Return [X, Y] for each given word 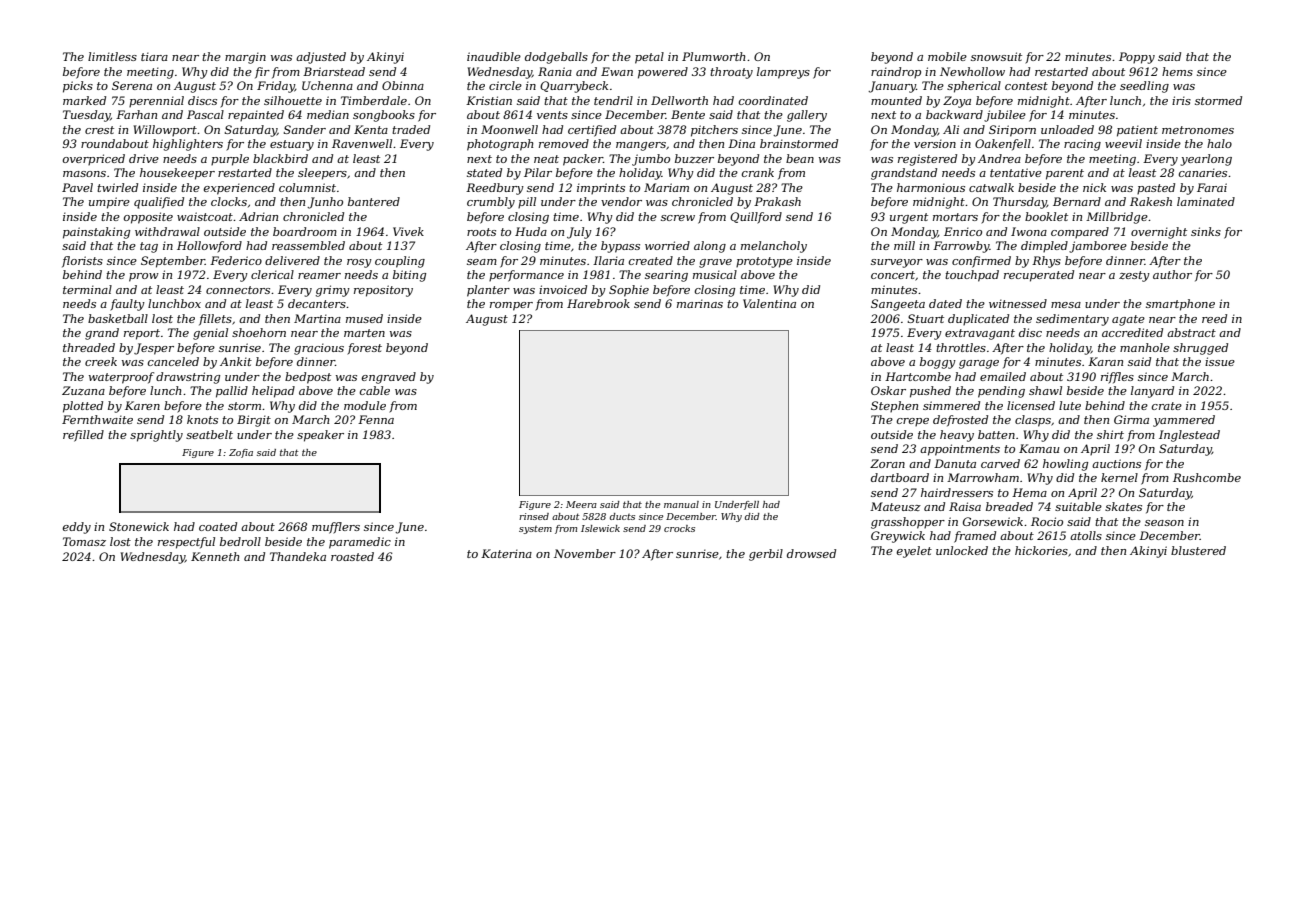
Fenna [376, 419]
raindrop [896, 72]
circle [505, 85]
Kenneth [215, 556]
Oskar [888, 390]
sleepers [322, 174]
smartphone [1180, 305]
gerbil [766, 555]
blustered [1198, 550]
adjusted [321, 58]
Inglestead [1189, 436]
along [710, 247]
